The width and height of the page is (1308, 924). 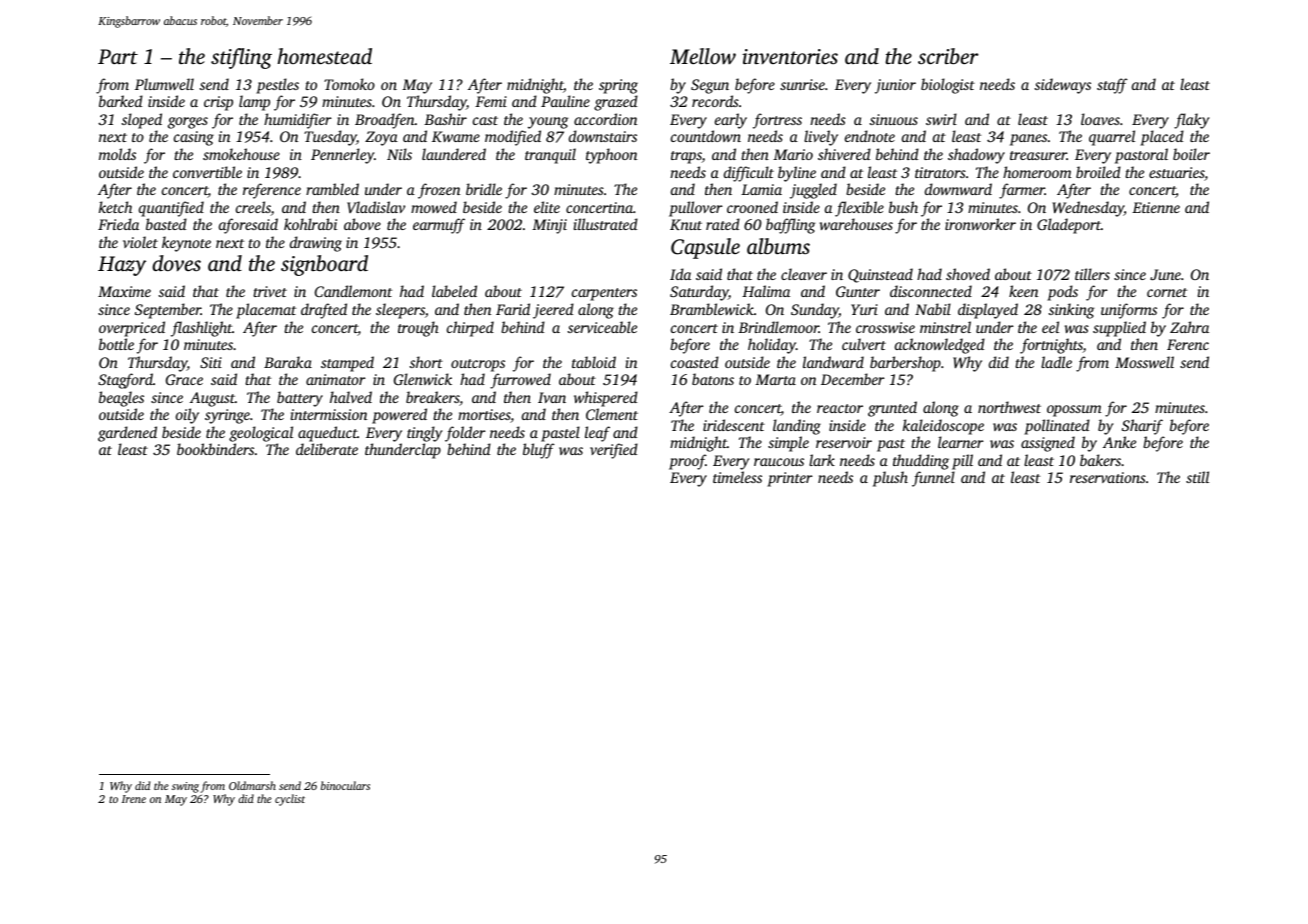 What do you see at coordinates (329, 414) in the page?
I see `intermission` at bounding box center [329, 414].
